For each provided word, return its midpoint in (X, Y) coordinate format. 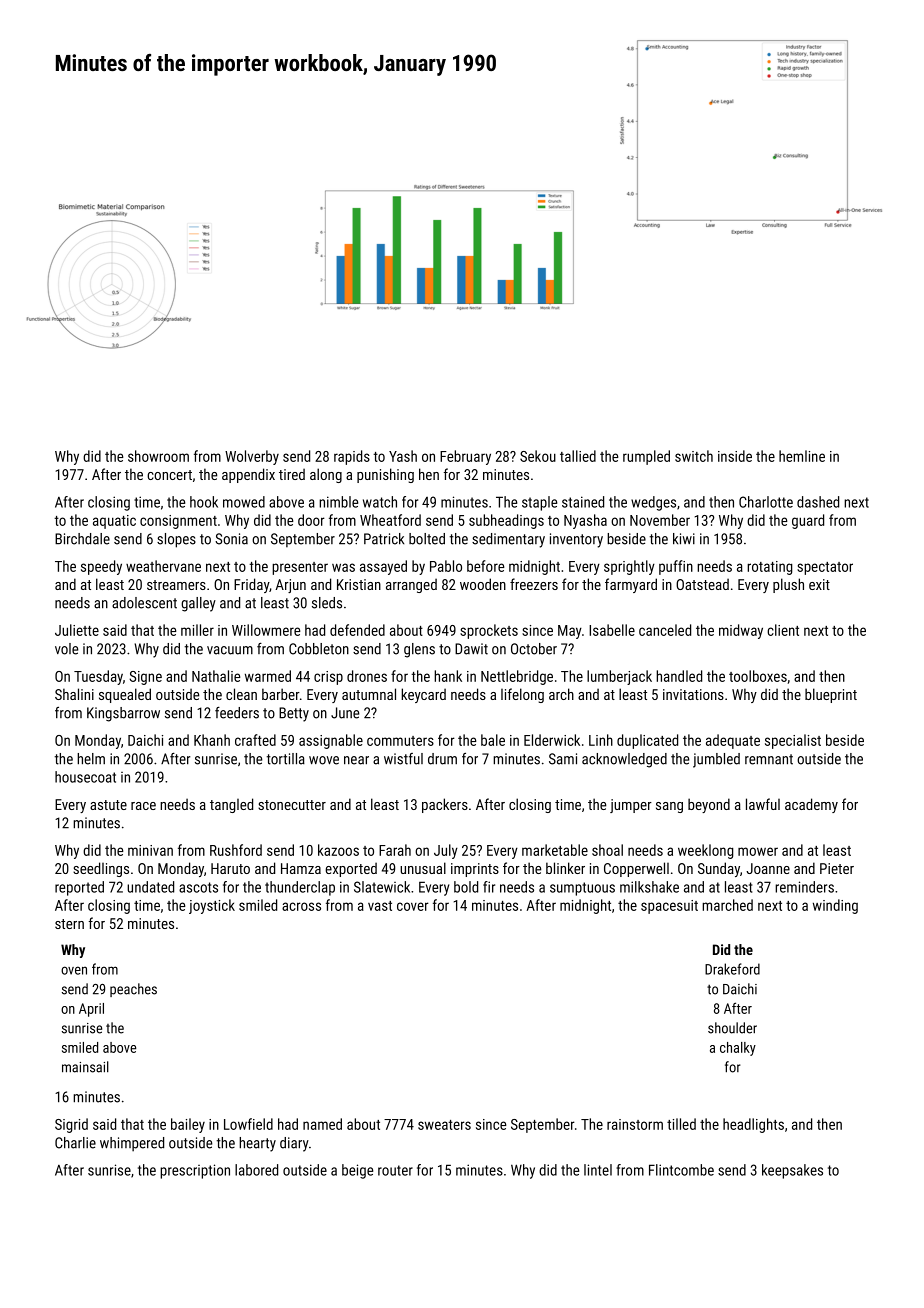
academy (811, 805)
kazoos (338, 850)
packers (445, 805)
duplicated (647, 741)
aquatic (114, 522)
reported (79, 888)
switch (694, 456)
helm (91, 759)
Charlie (75, 1143)
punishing (385, 475)
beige (357, 1171)
